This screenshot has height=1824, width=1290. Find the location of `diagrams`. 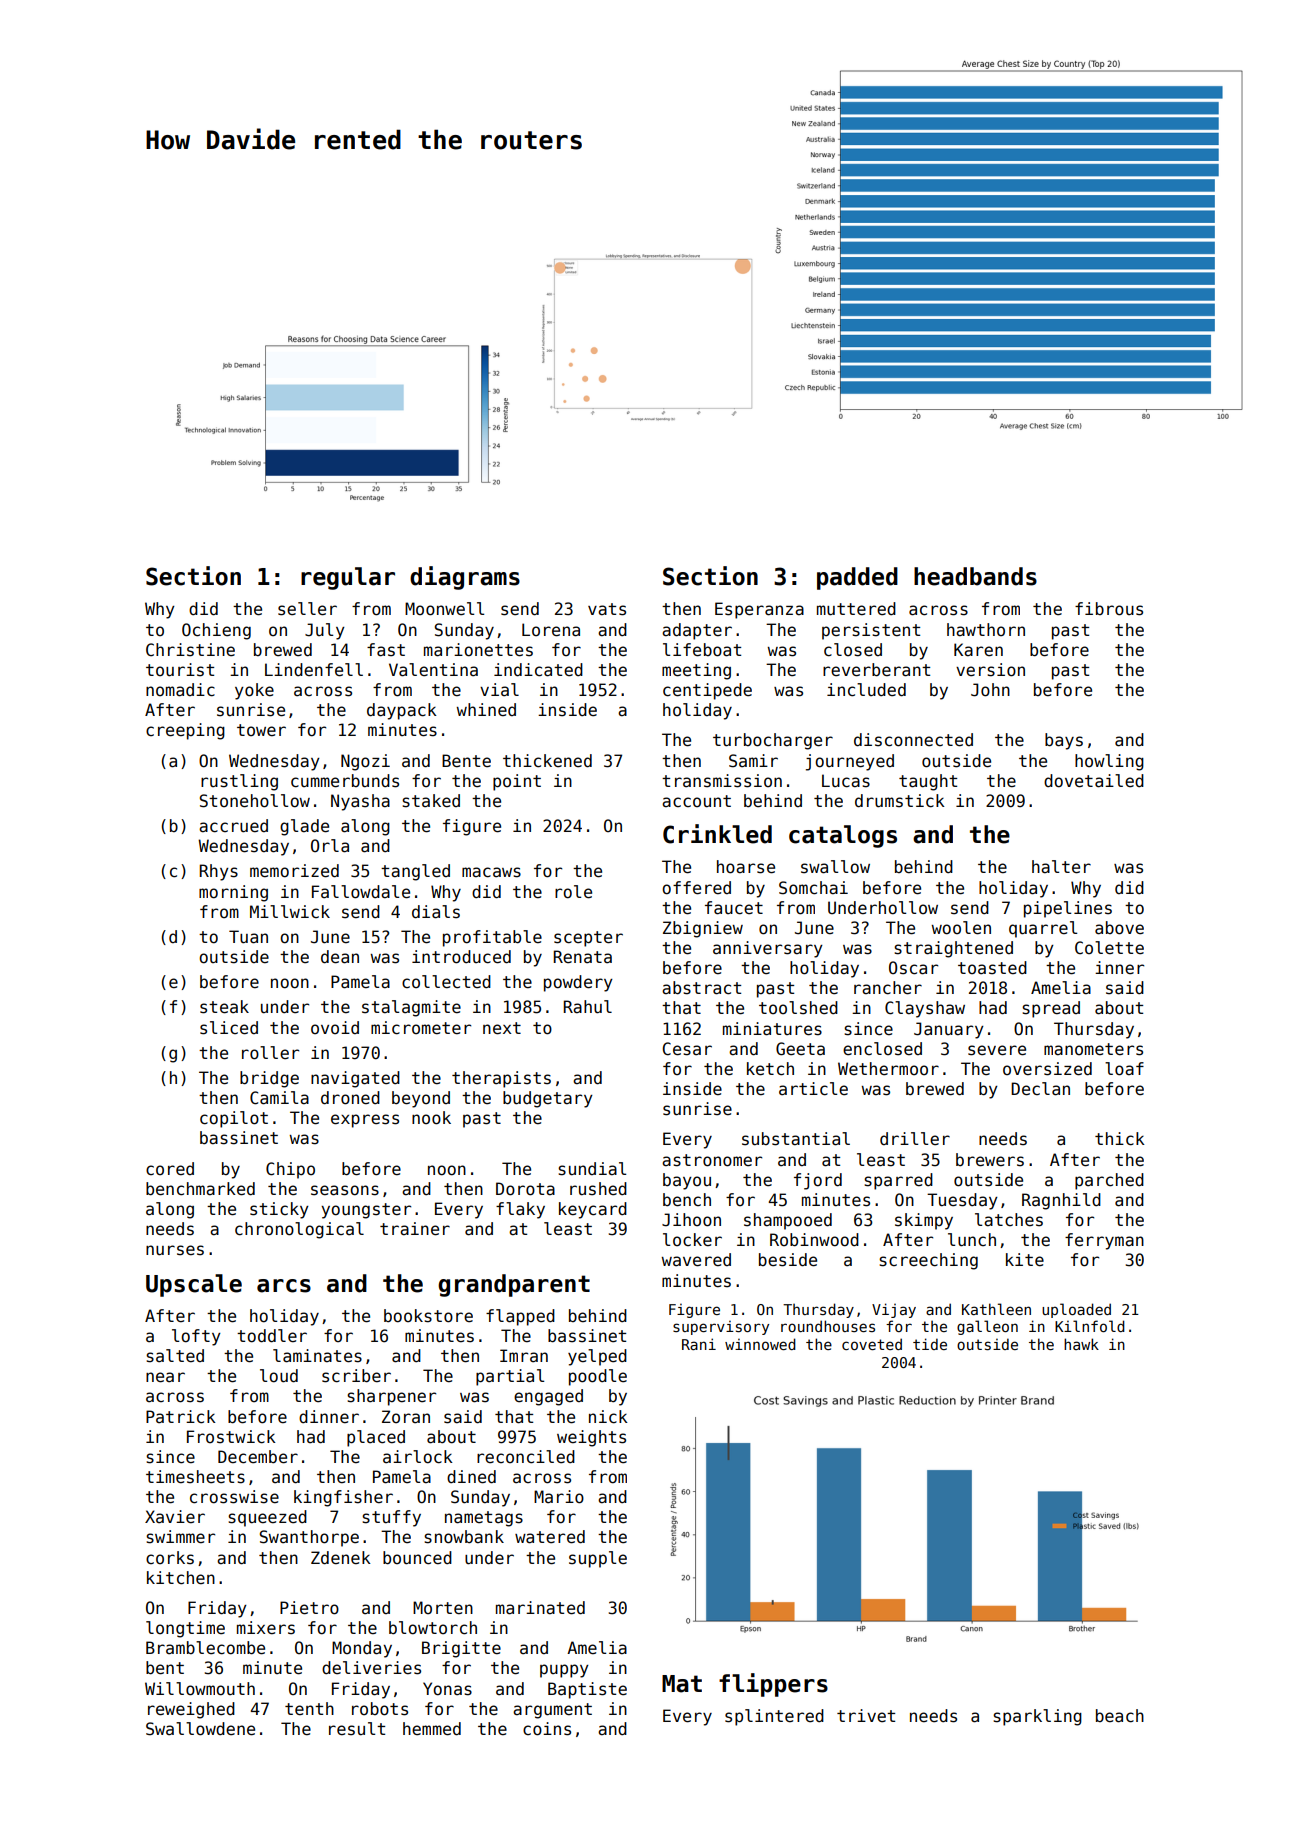

diagrams is located at coordinates (465, 578).
